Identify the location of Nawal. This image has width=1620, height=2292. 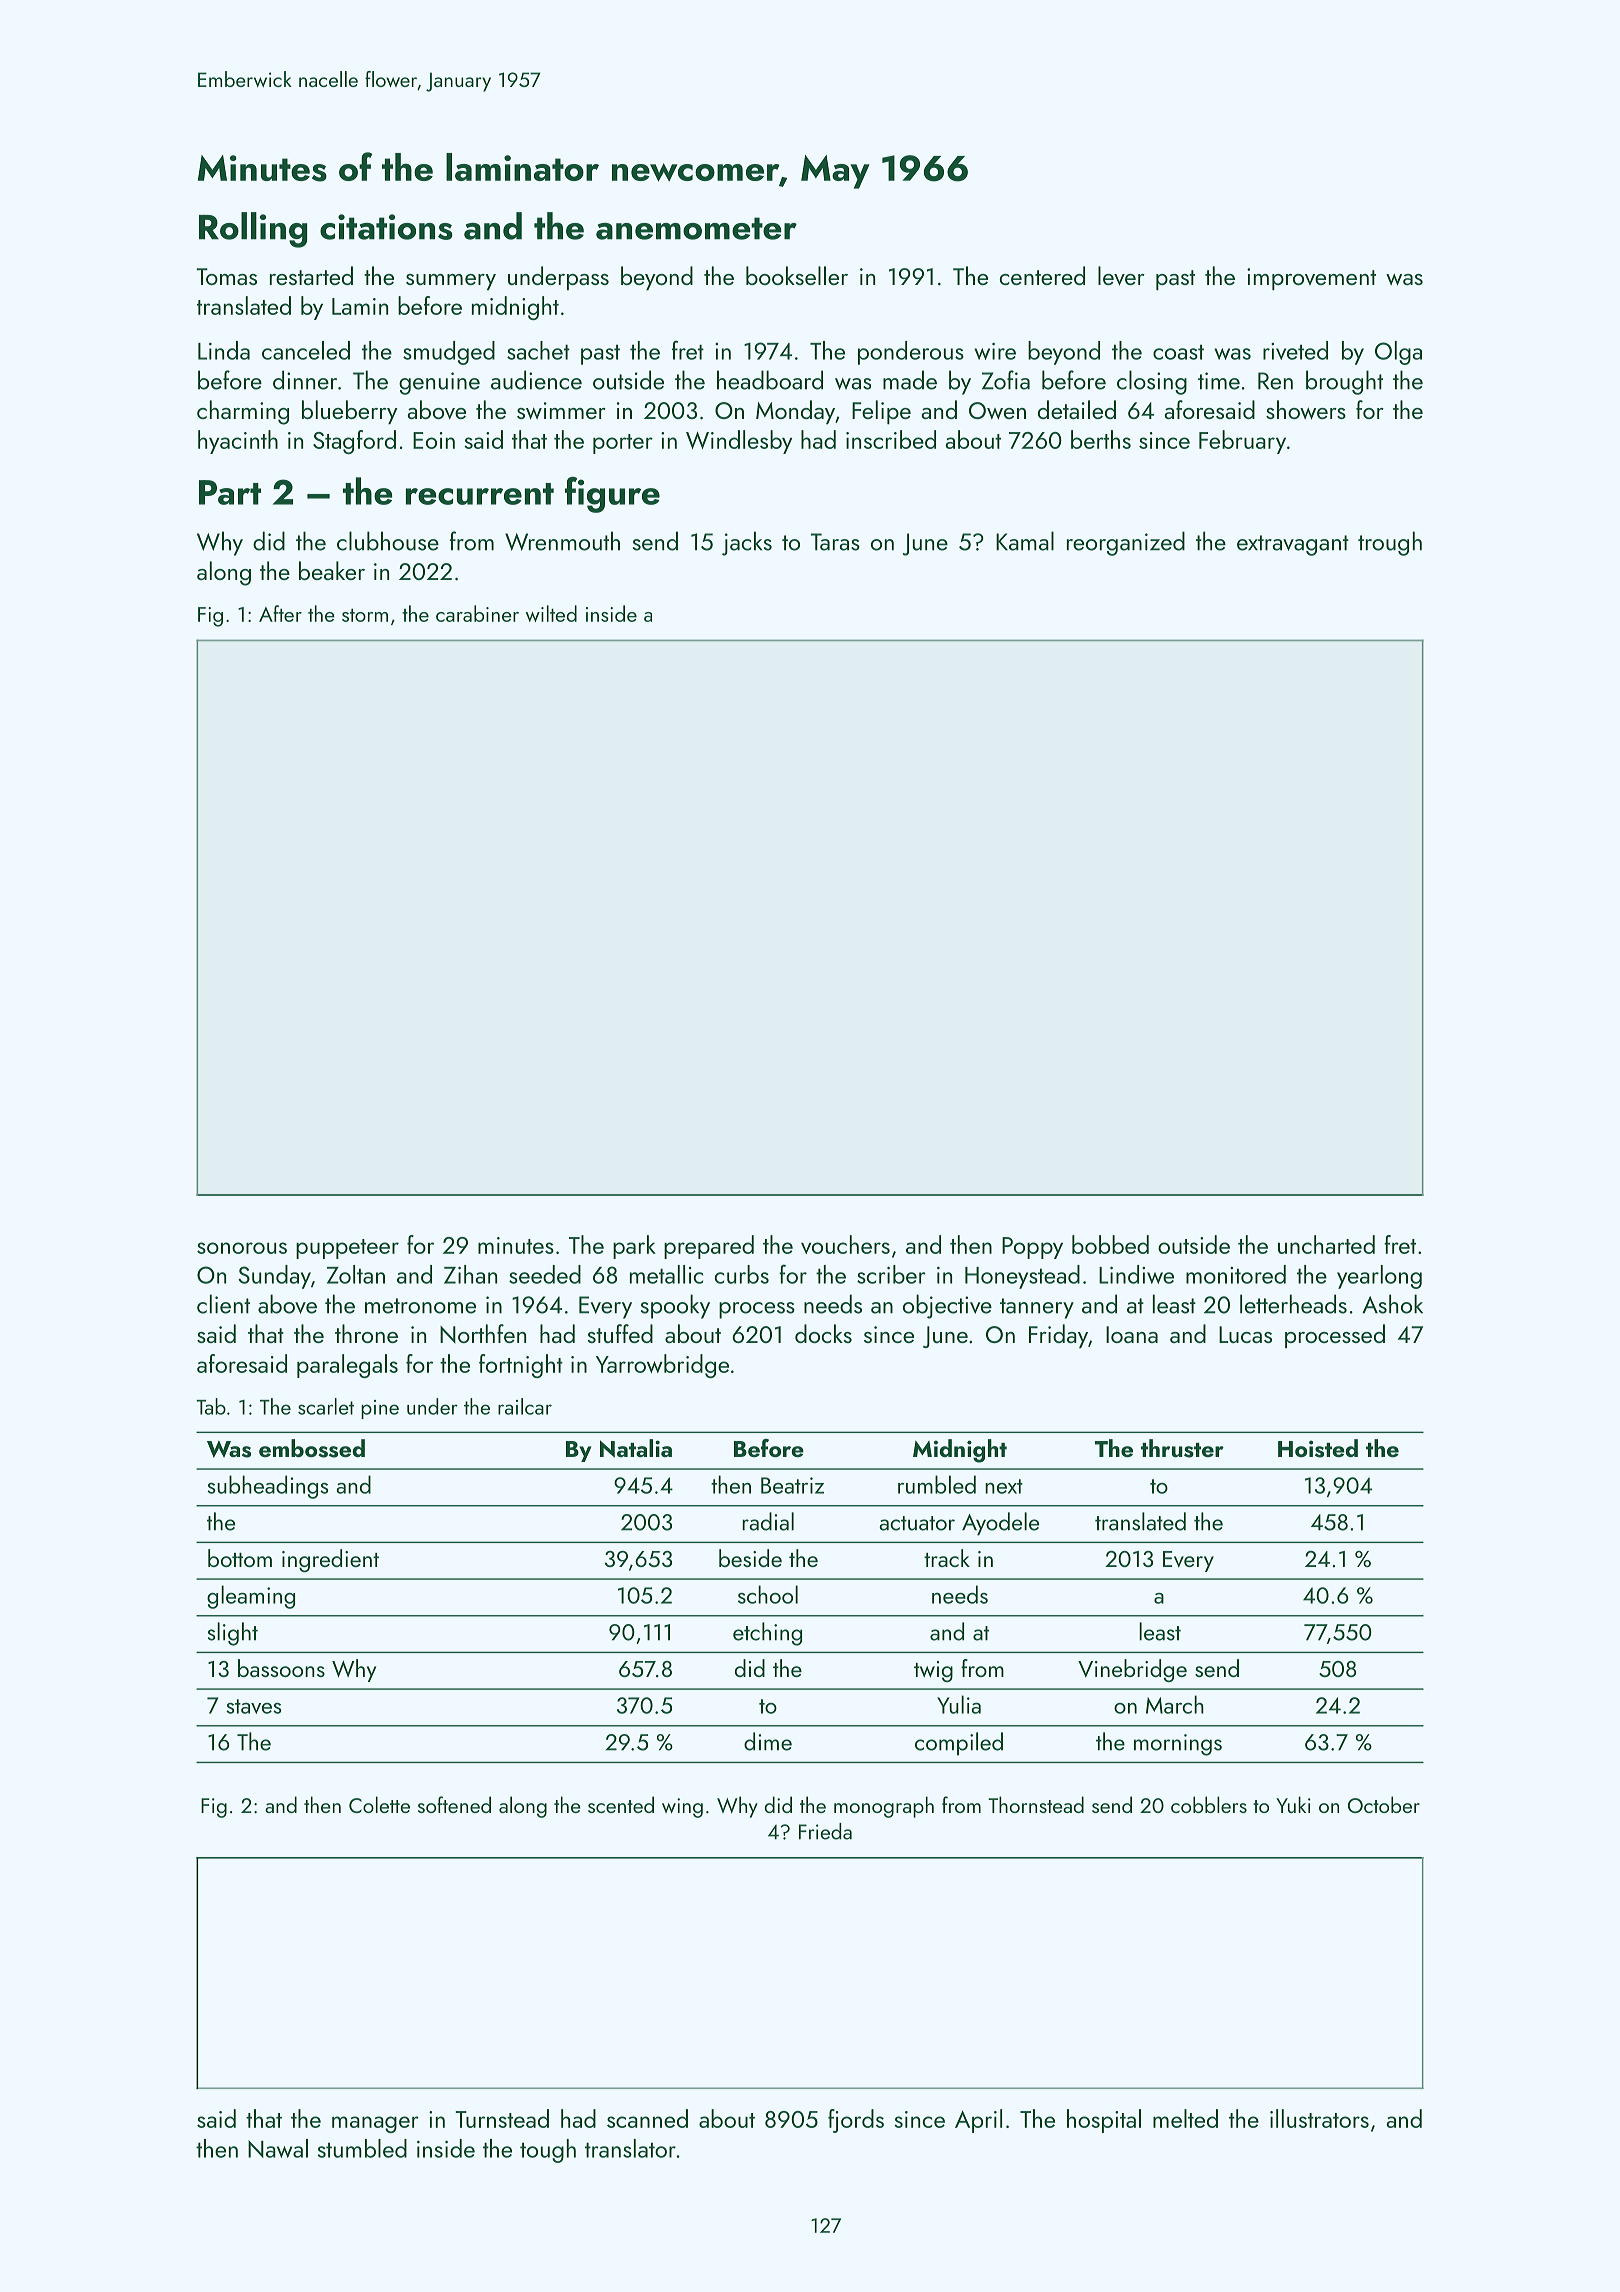
(278, 2148).
